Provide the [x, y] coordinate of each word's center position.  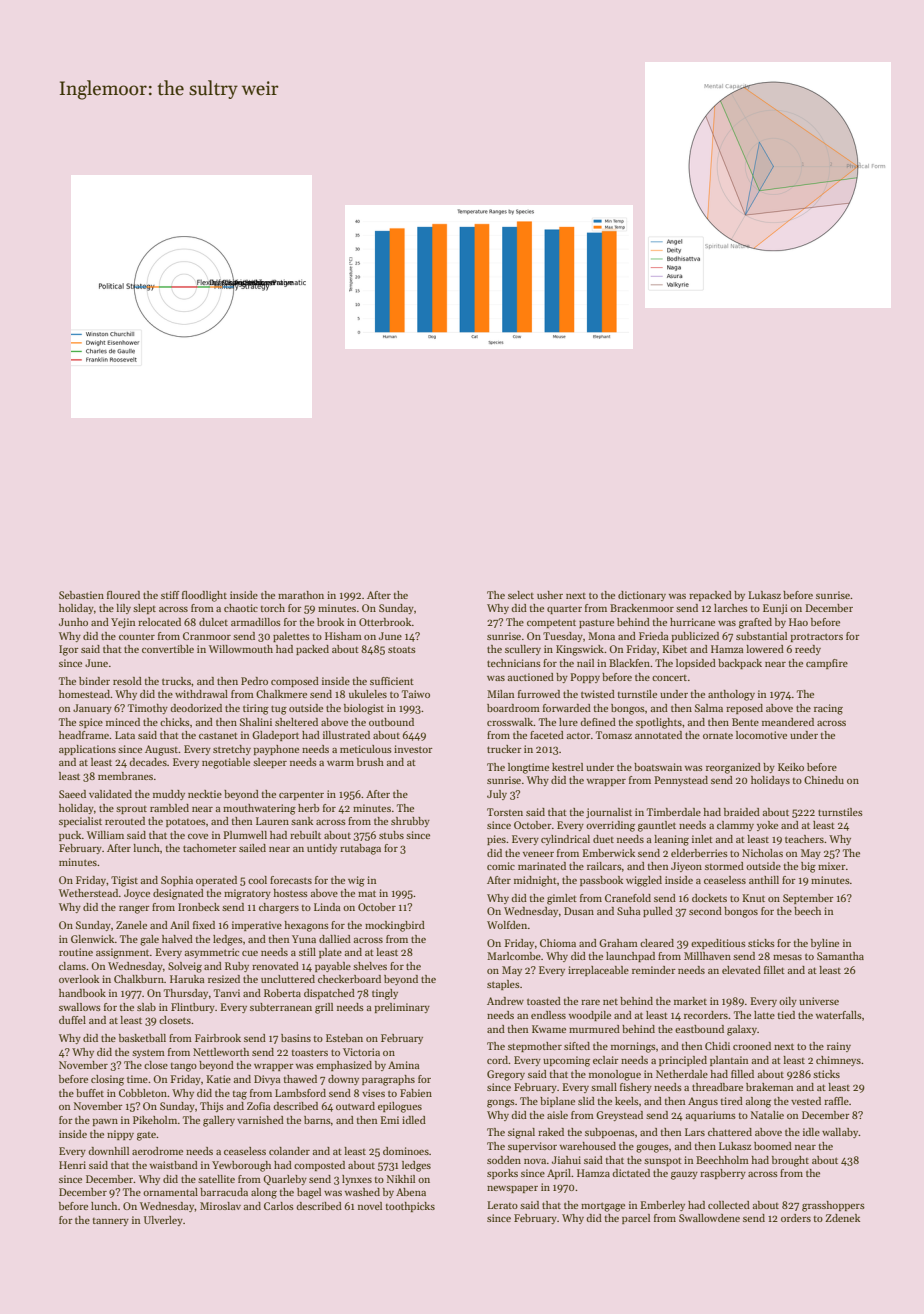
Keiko [791, 767]
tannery [111, 1222]
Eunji [775, 609]
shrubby [410, 822]
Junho [73, 622]
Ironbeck [199, 907]
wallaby [840, 1133]
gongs [501, 1104]
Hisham [343, 636]
